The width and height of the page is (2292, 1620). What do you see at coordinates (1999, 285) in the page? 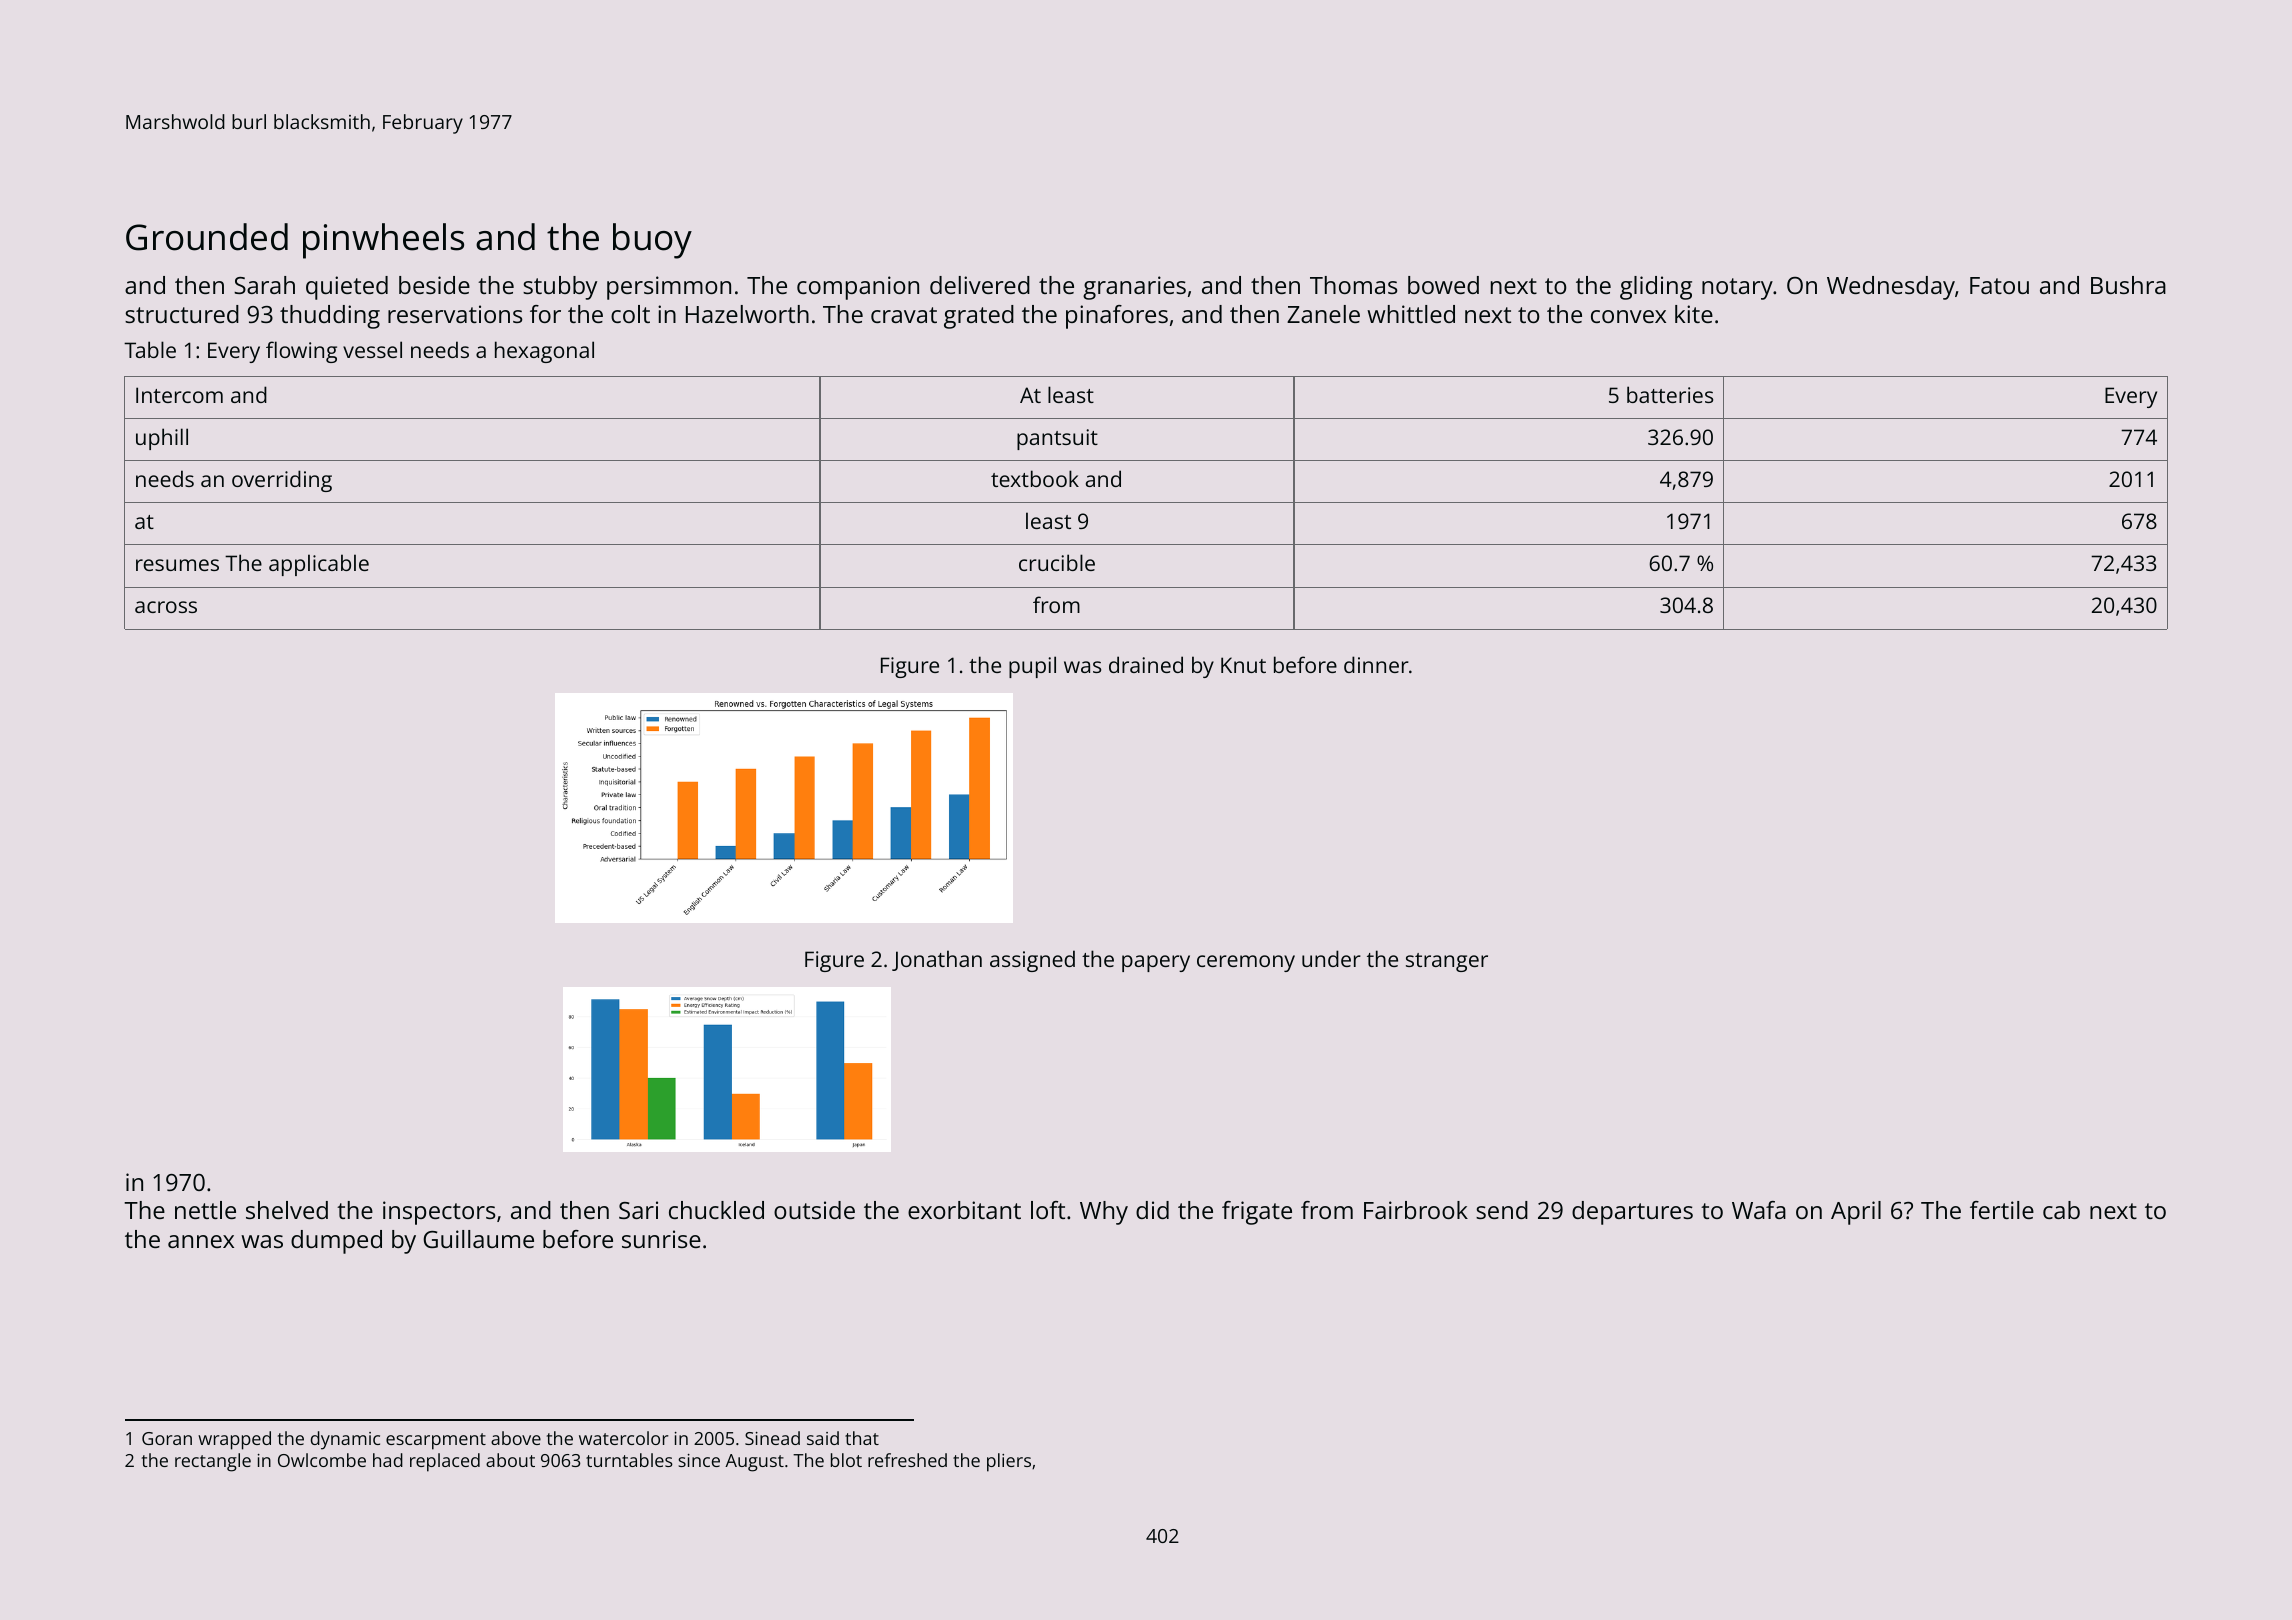
I see `Fatou` at bounding box center [1999, 285].
